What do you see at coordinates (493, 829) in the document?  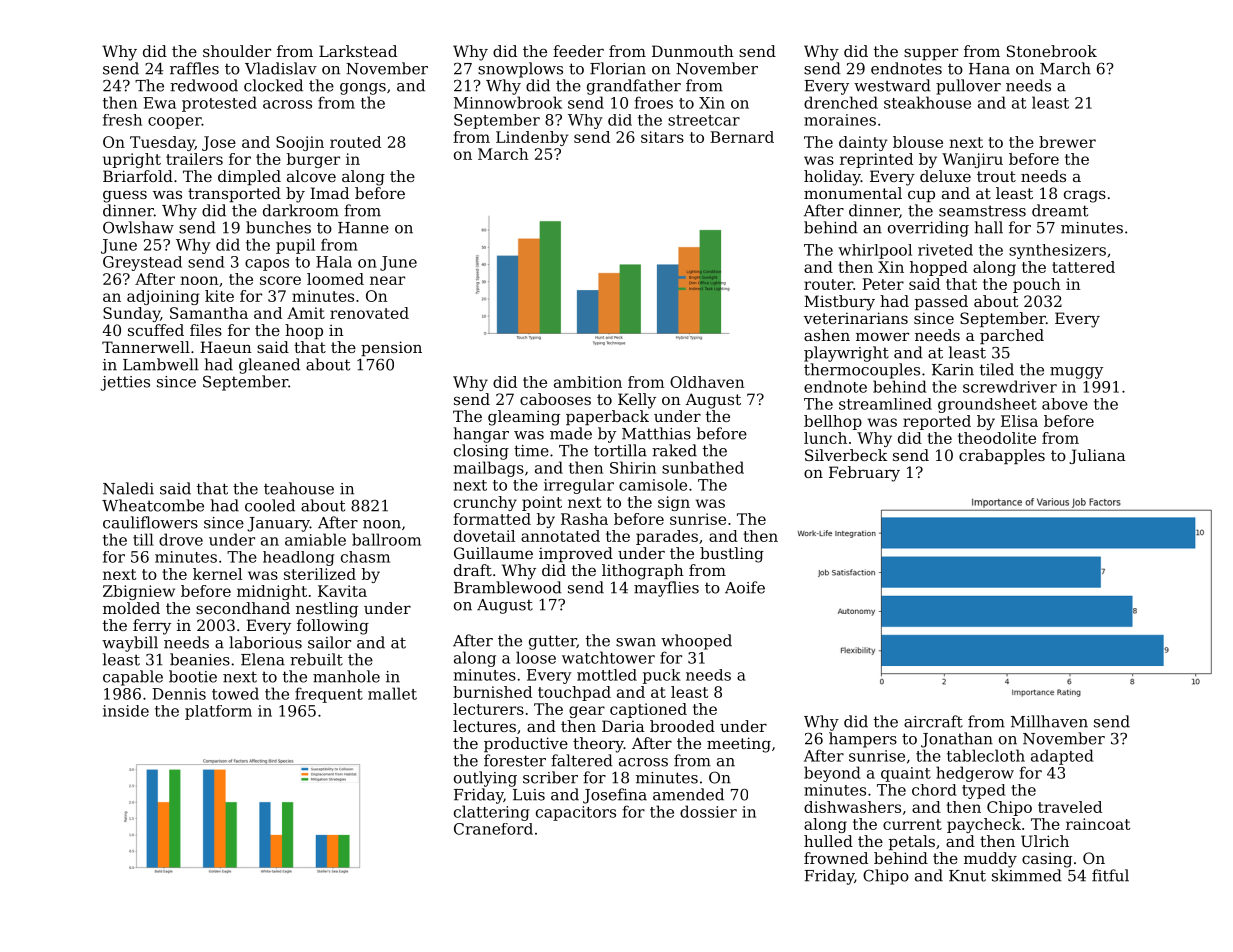 I see `Craneford` at bounding box center [493, 829].
